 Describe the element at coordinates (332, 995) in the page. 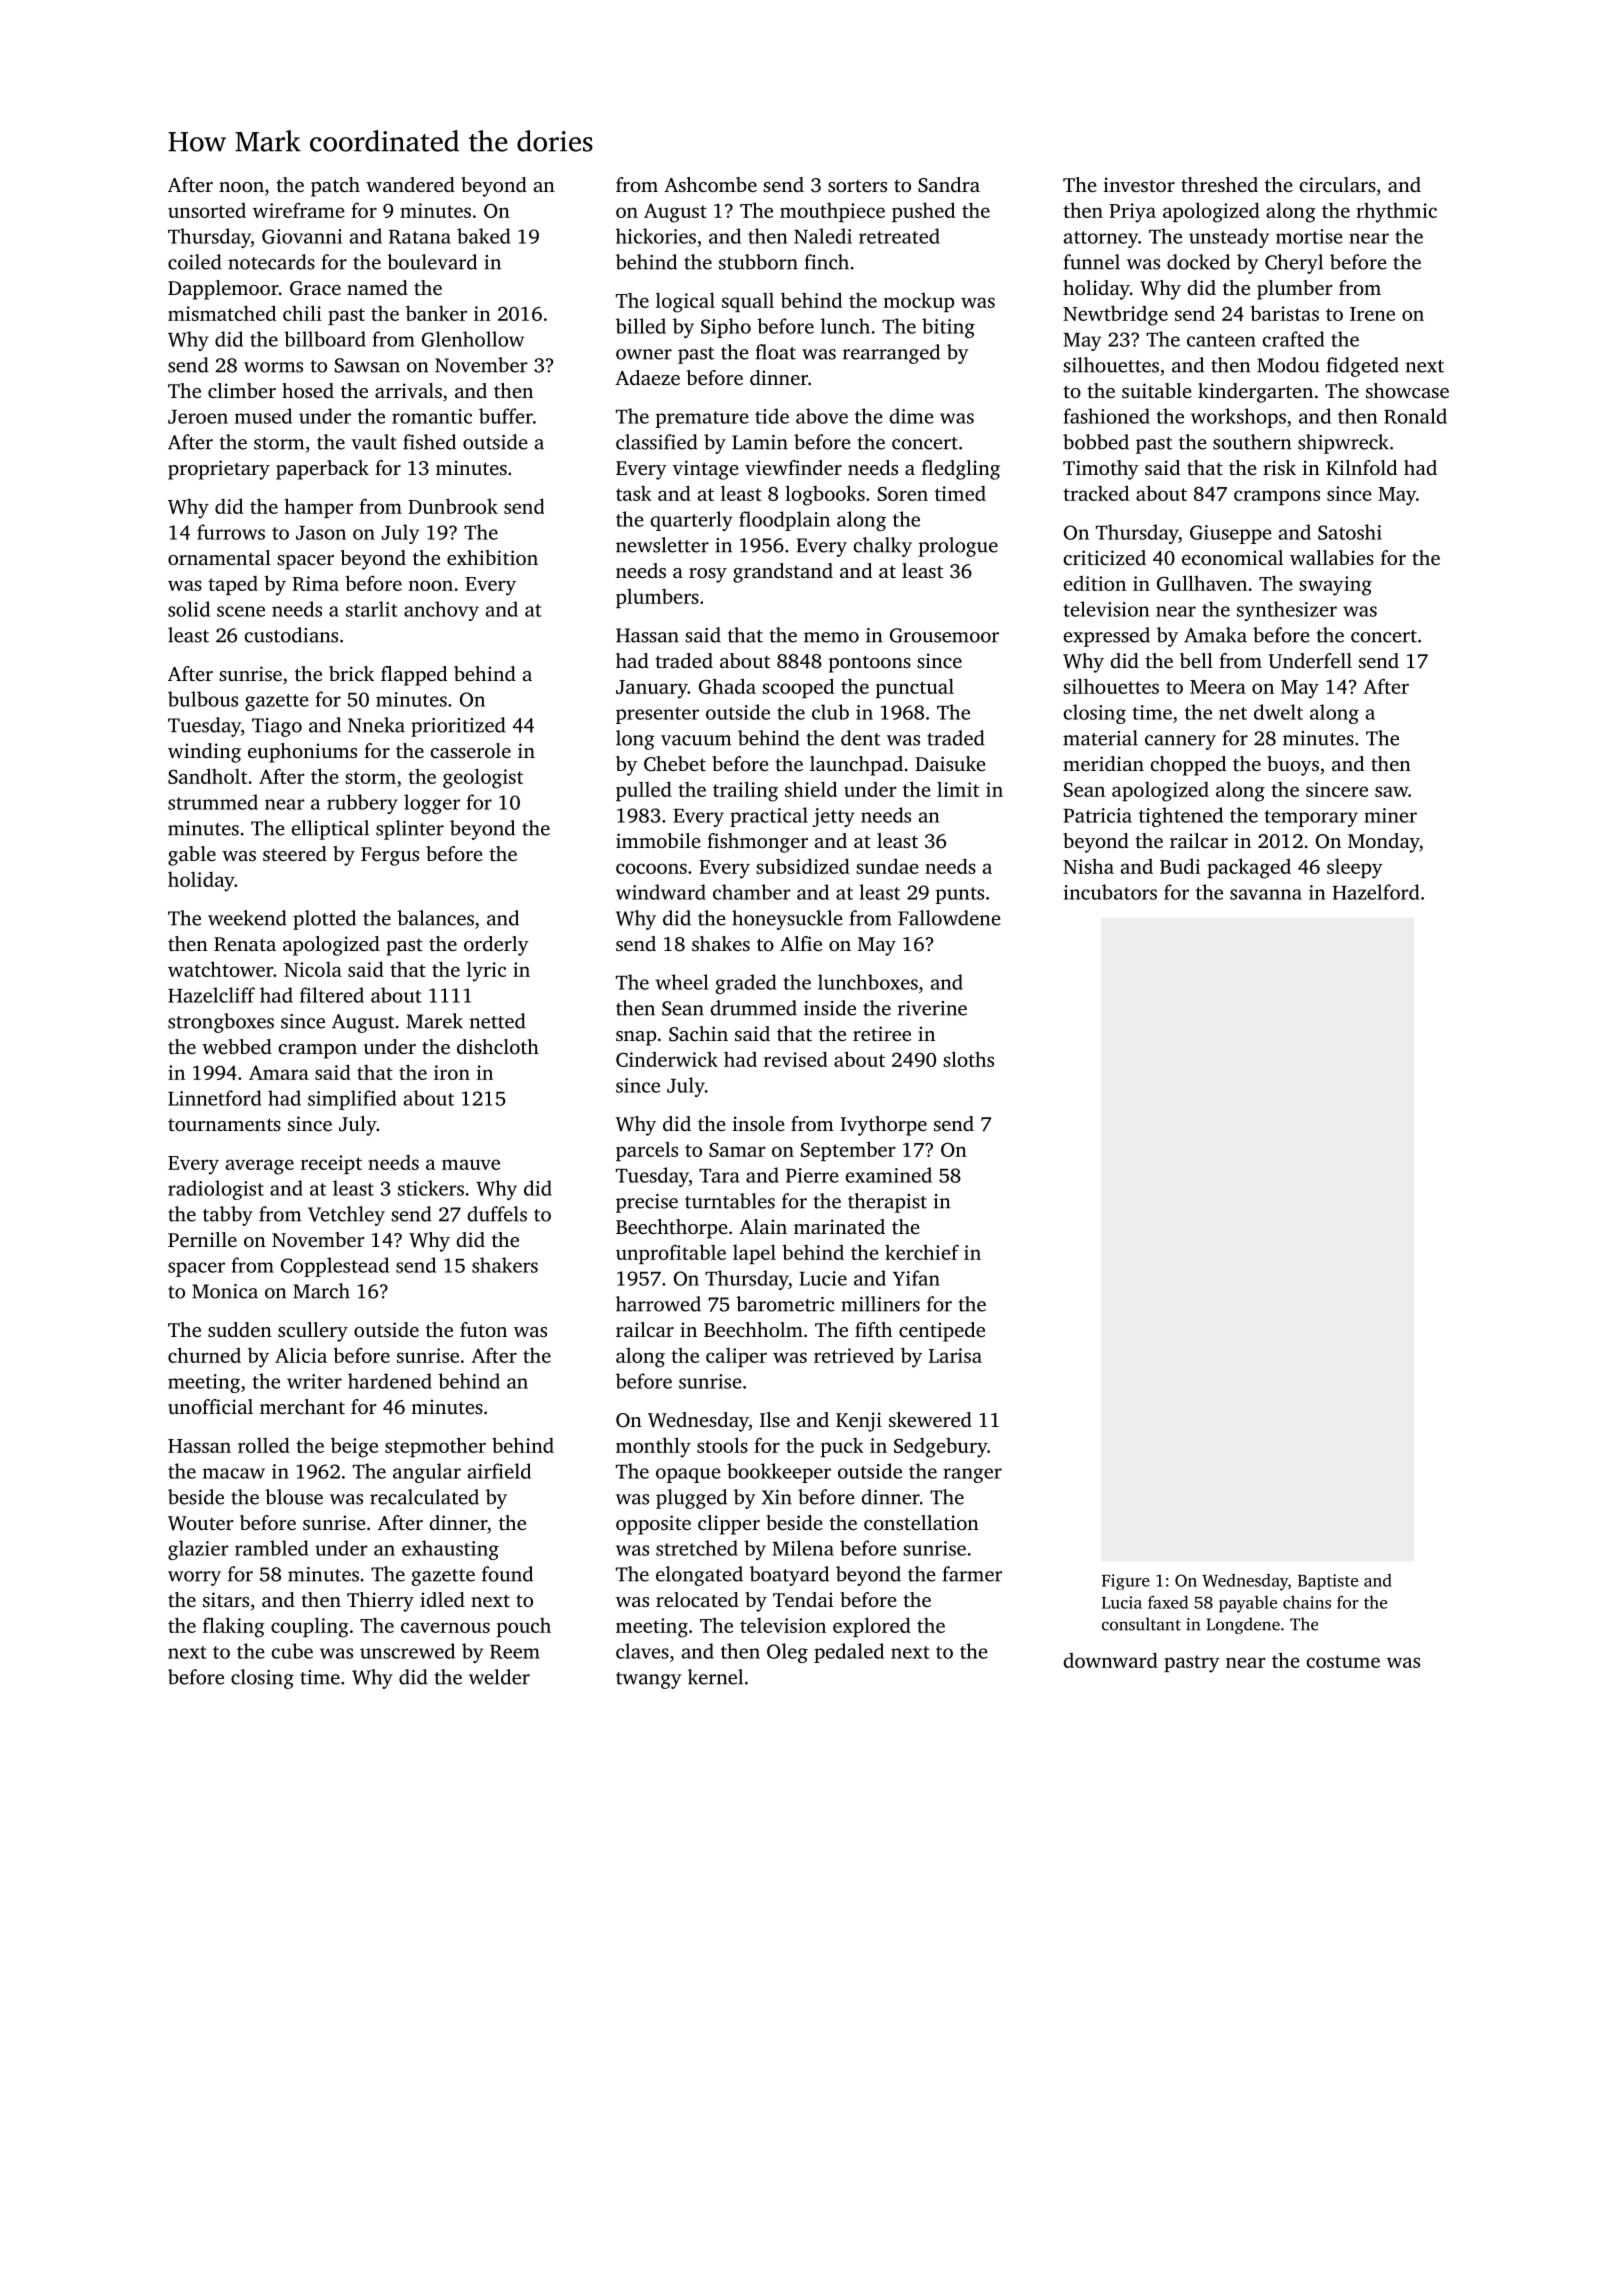

I see `filtered` at that location.
